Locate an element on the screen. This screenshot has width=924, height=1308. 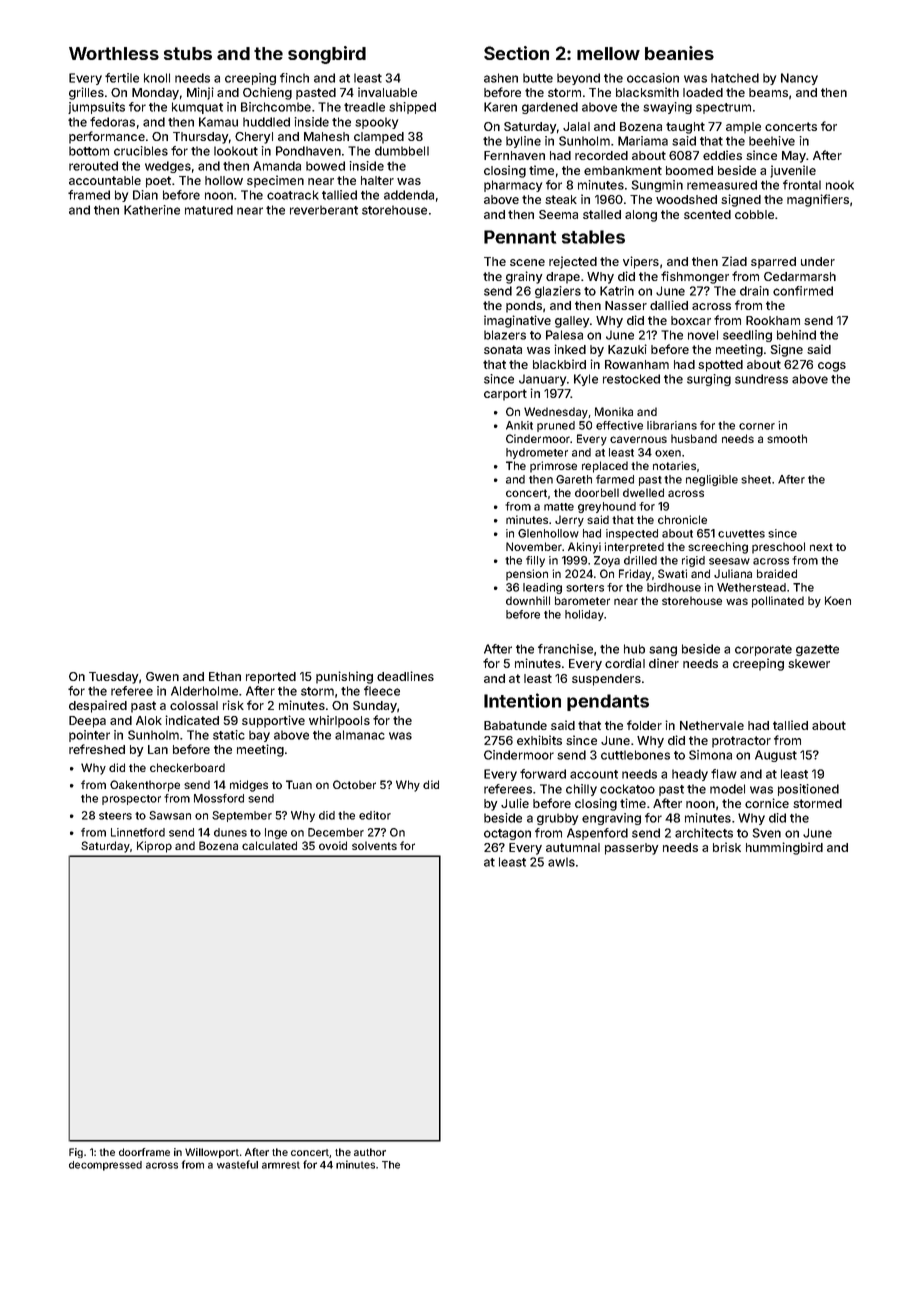
blazers is located at coordinates (505, 335).
